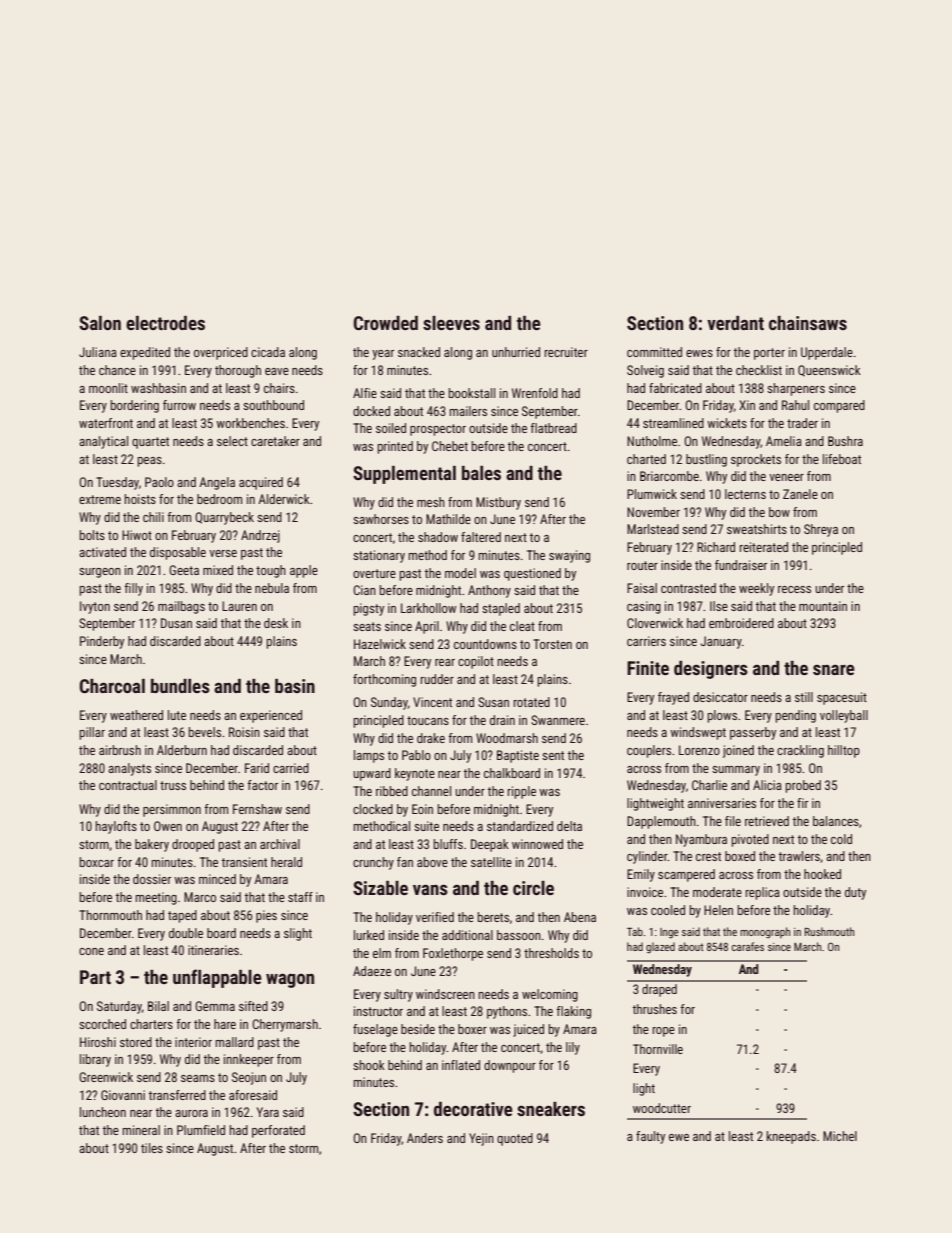 Image resolution: width=952 pixels, height=1233 pixels. Describe the element at coordinates (722, 716) in the screenshot. I see `plows` at that location.
